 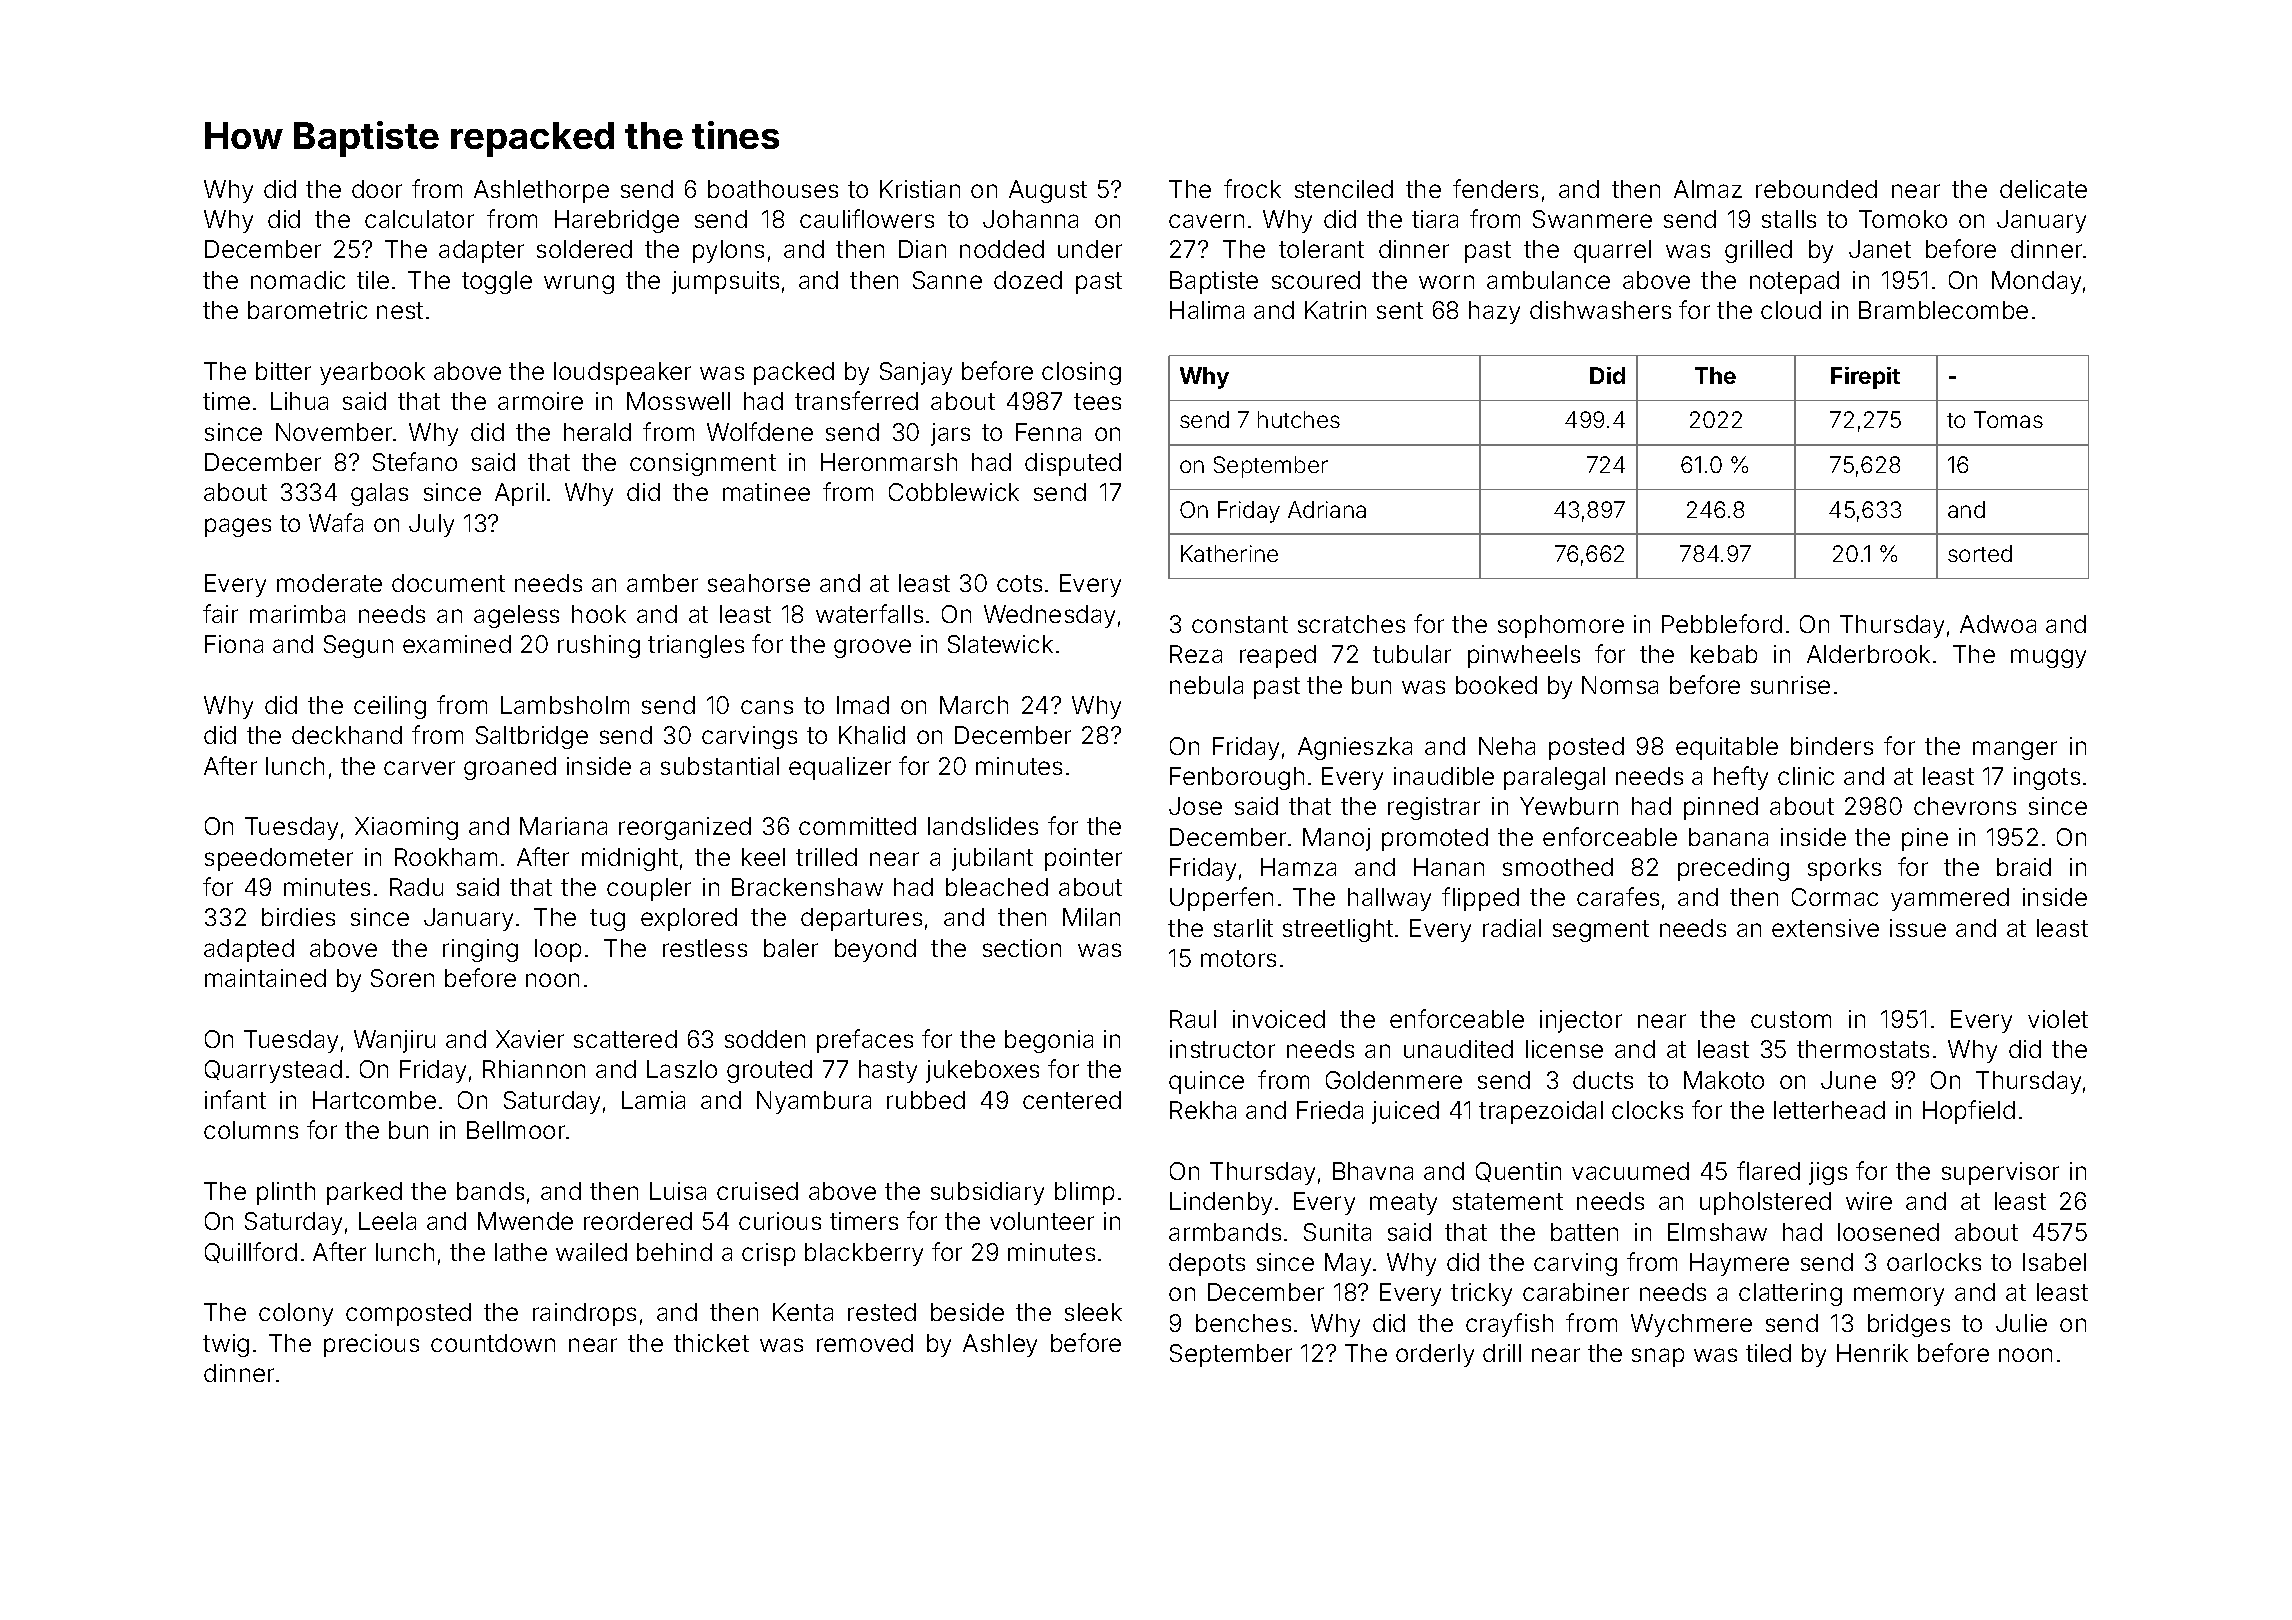 I want to click on Firepit, so click(x=1865, y=378).
